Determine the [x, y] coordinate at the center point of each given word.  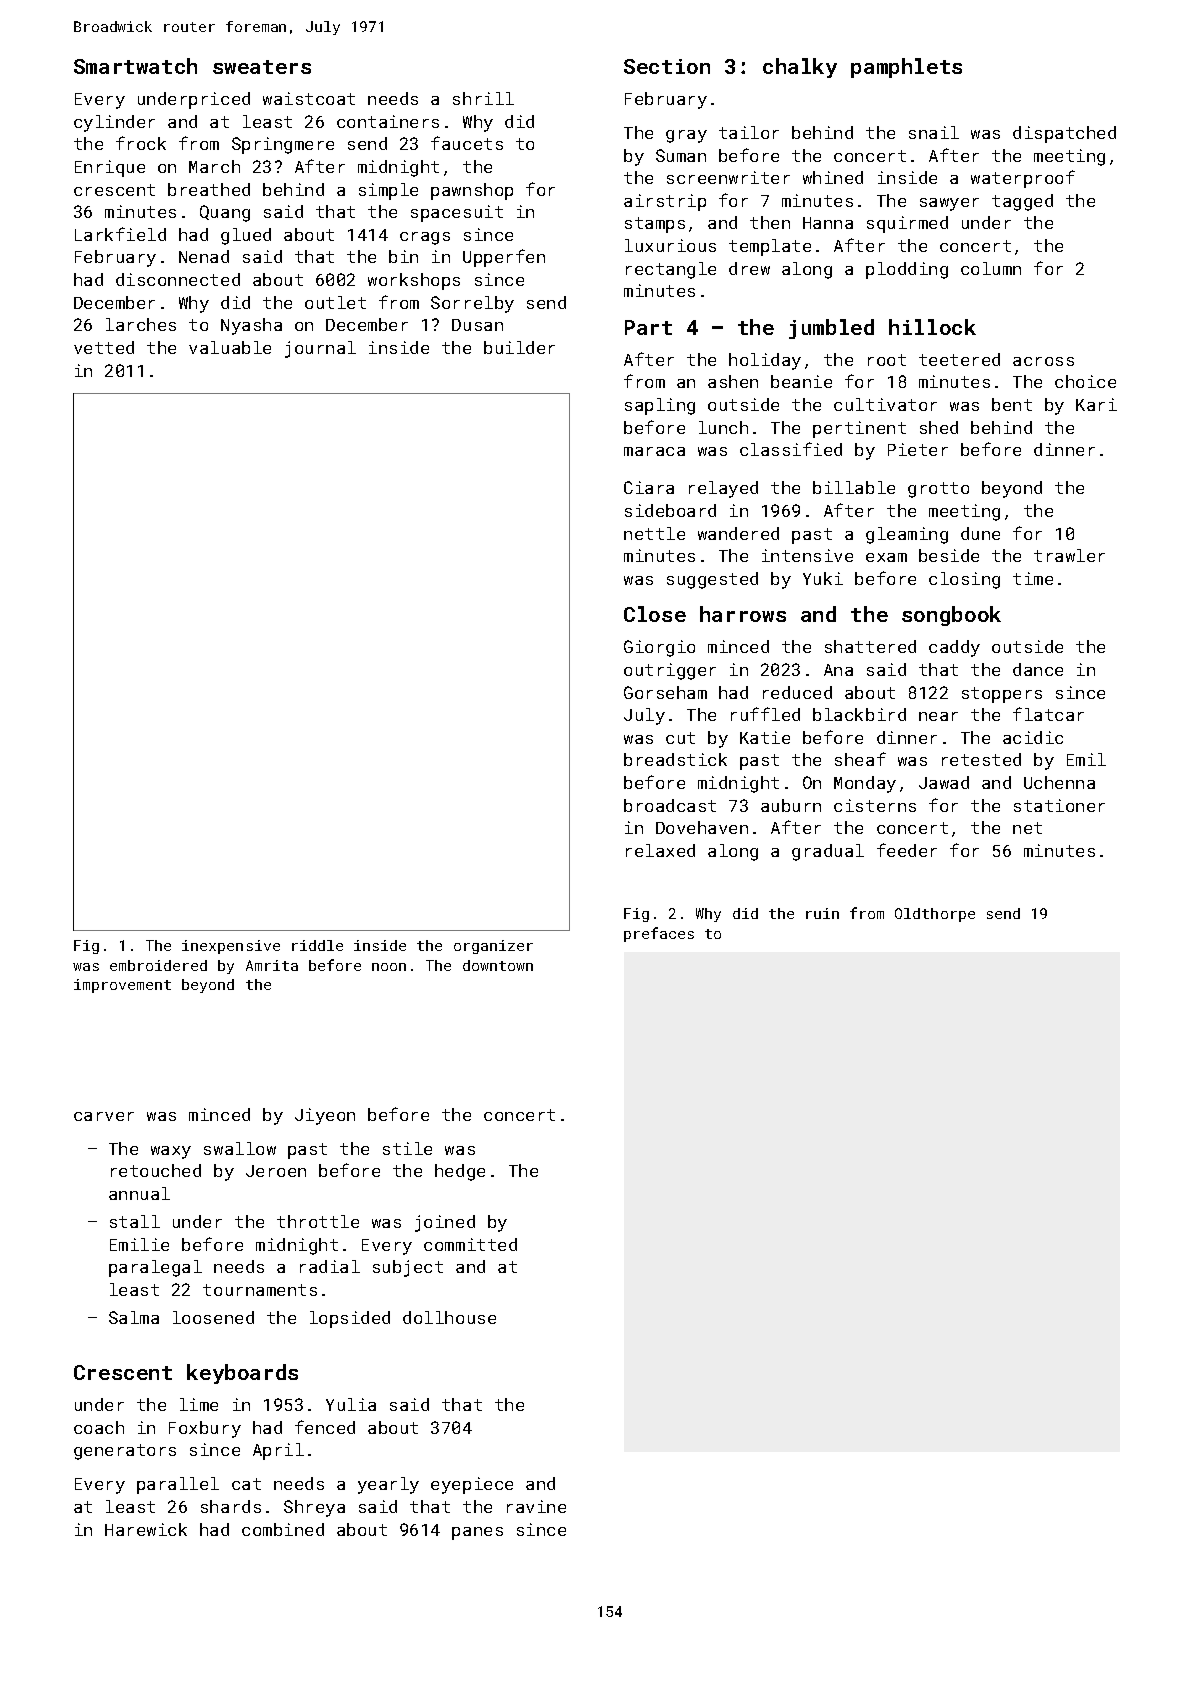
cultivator [885, 404]
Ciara [649, 487]
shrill [483, 98]
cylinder [114, 123]
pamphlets [906, 68]
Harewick [146, 1529]
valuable [230, 347]
